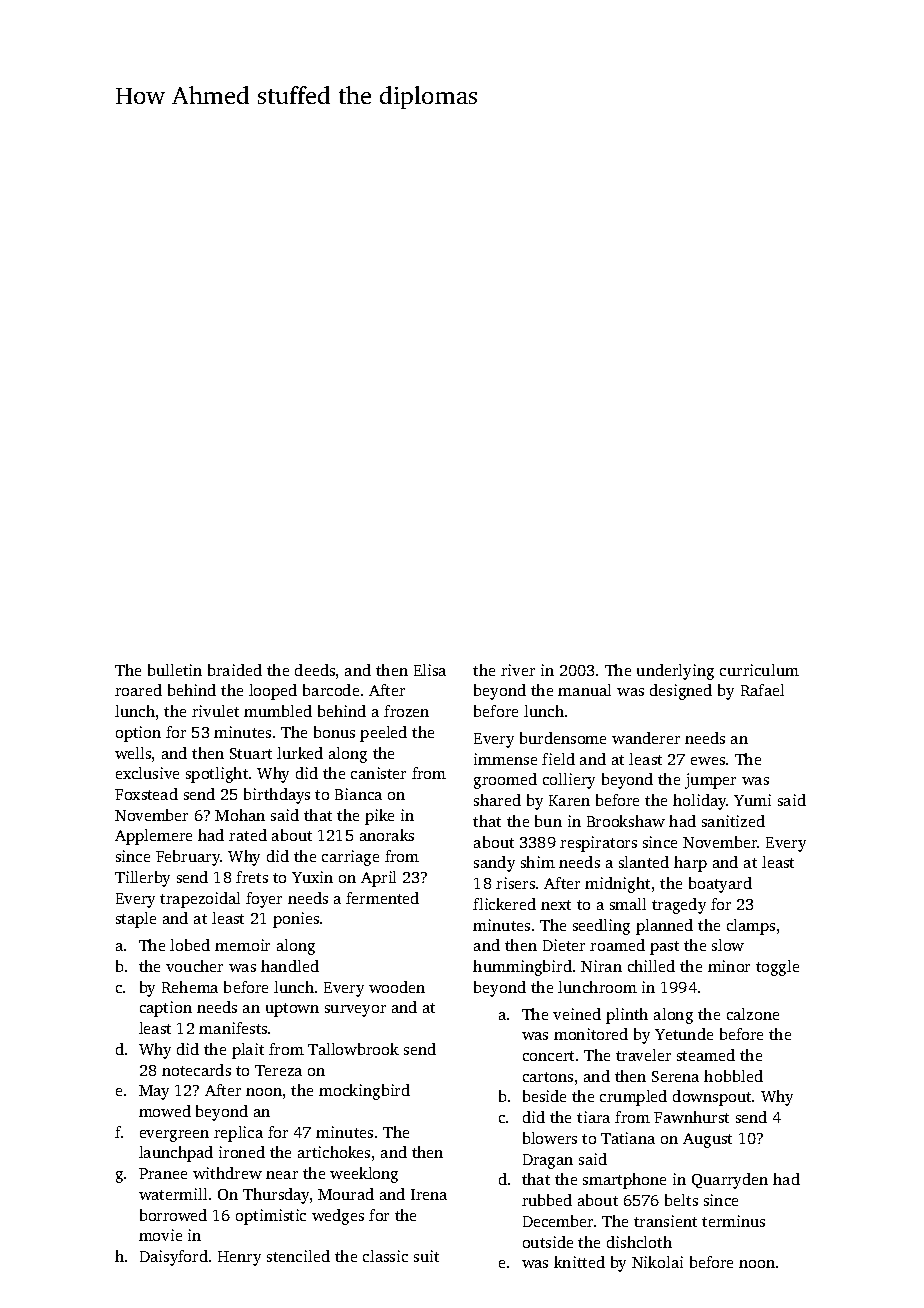  What do you see at coordinates (627, 1016) in the screenshot?
I see `plinth` at bounding box center [627, 1016].
